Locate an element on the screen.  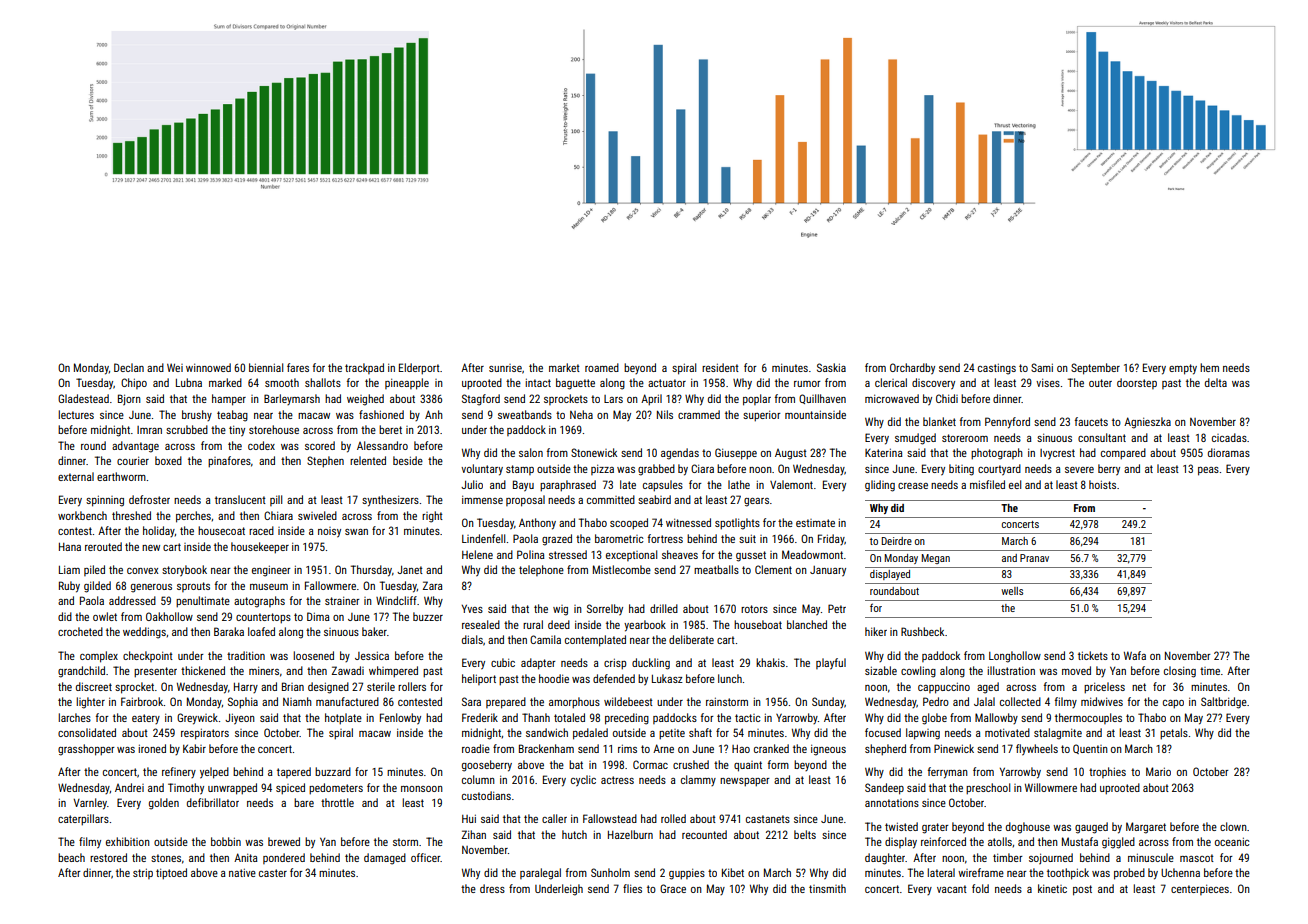
Chiara is located at coordinates (278, 515).
